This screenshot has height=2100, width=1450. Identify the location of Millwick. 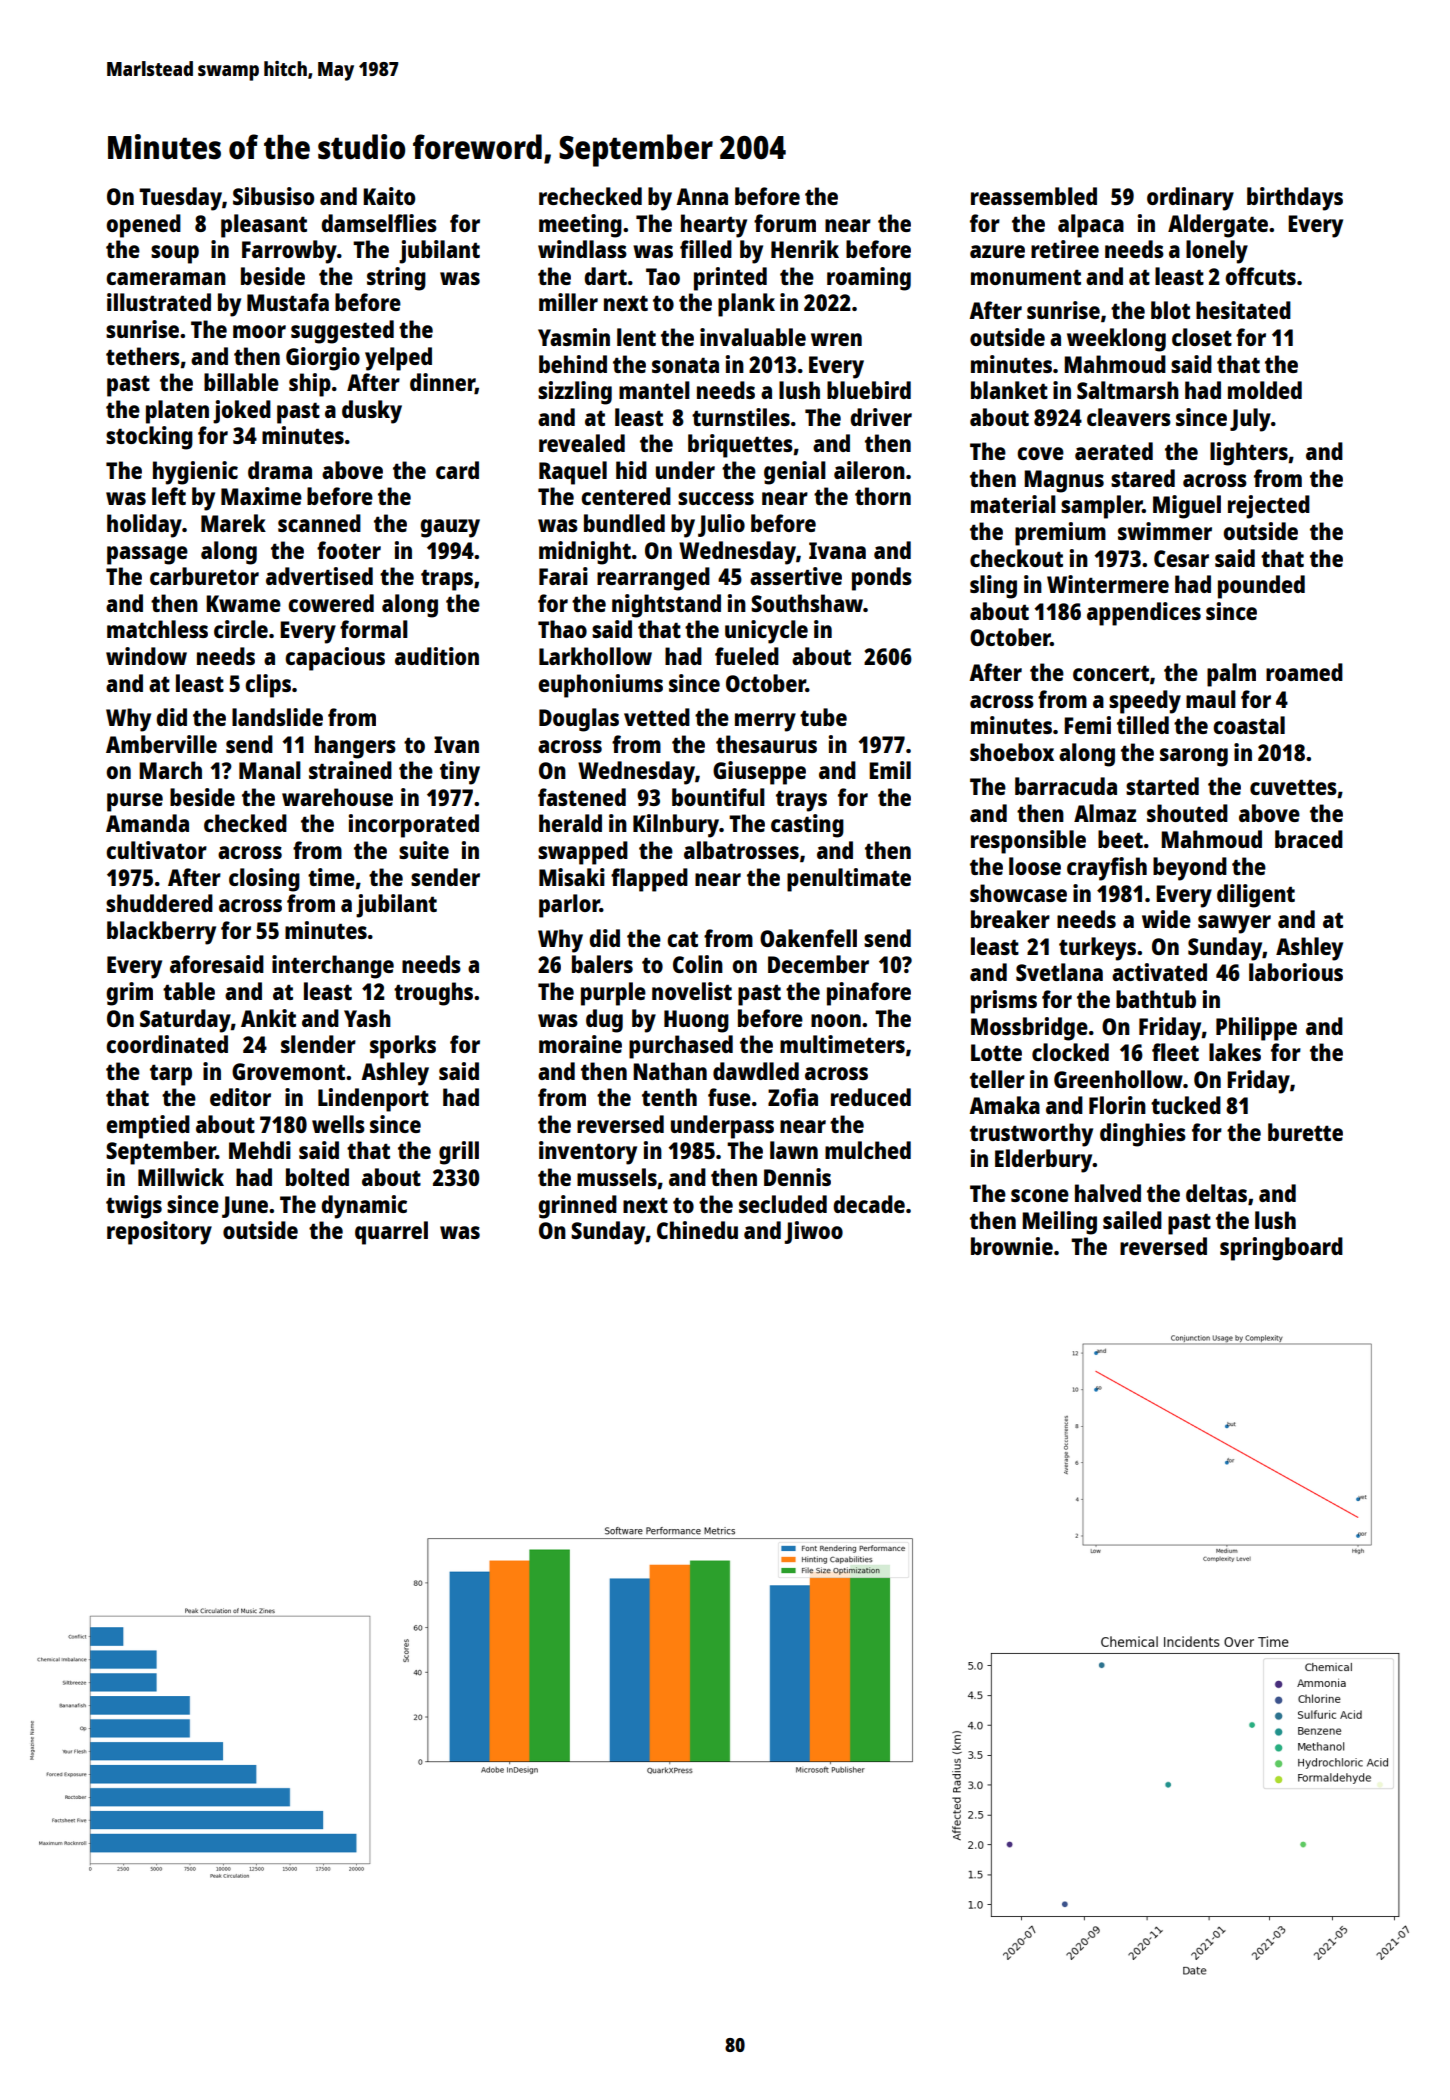
(181, 1177).
